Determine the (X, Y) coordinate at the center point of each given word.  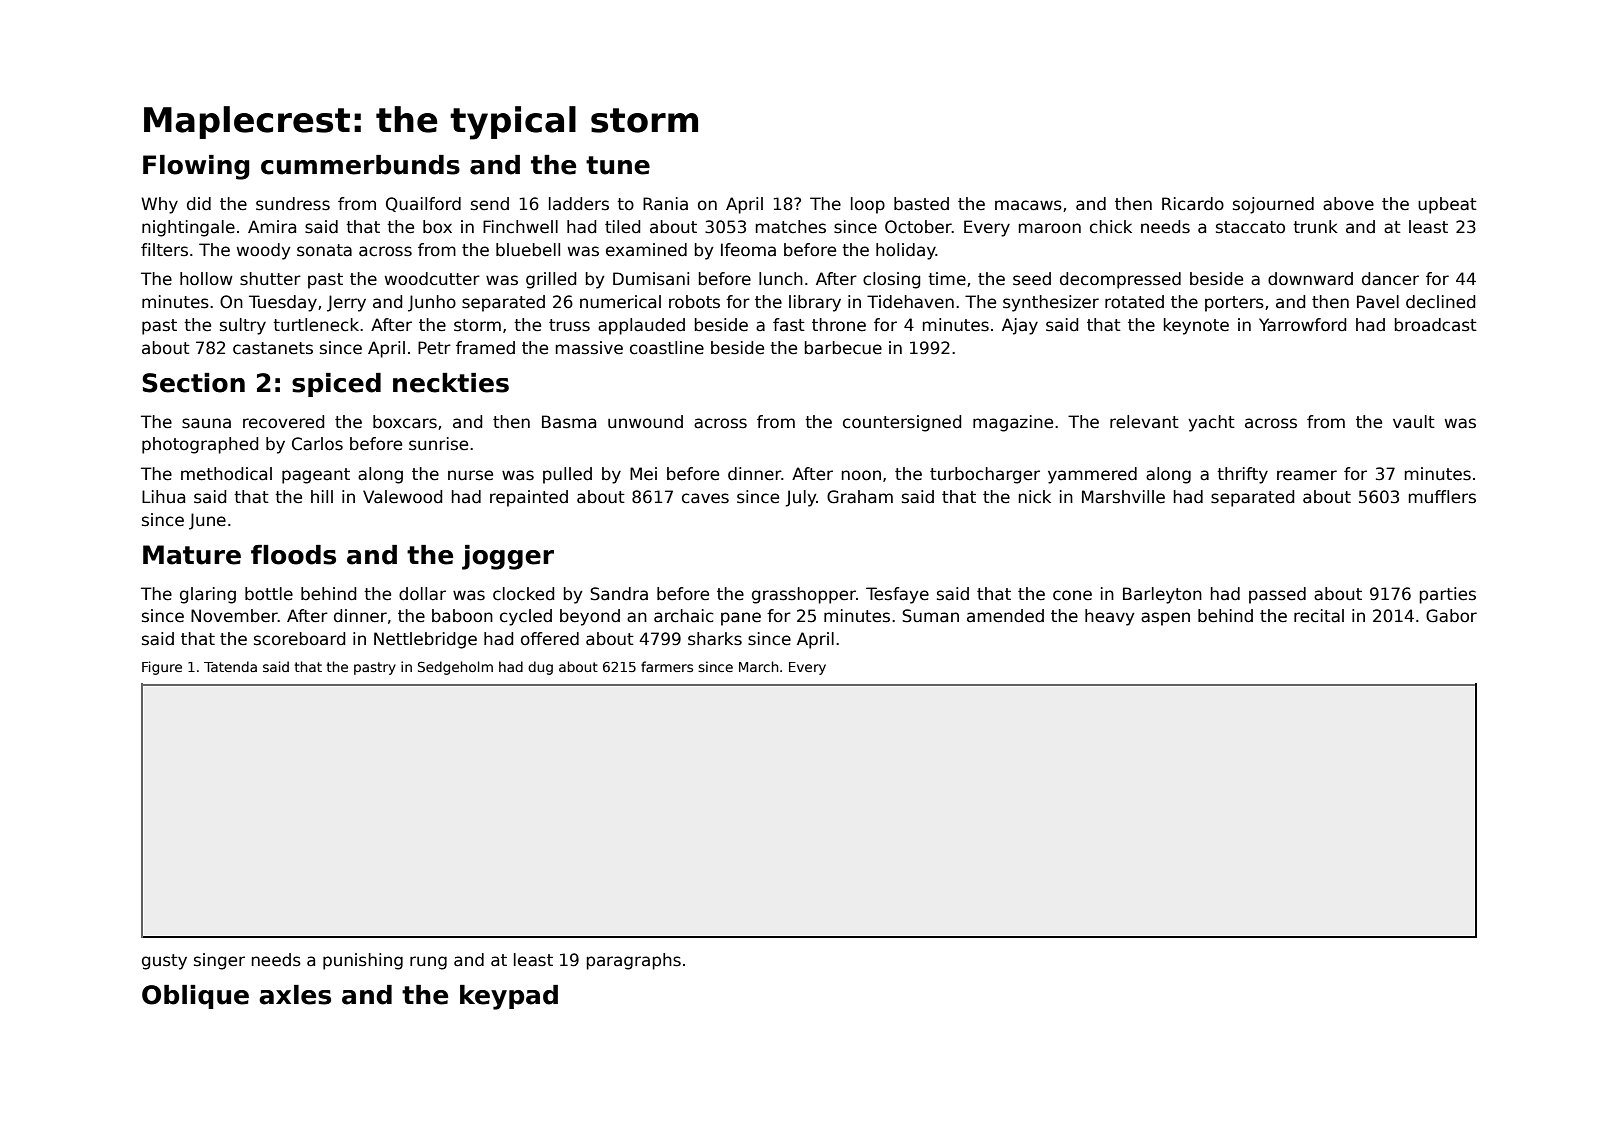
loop (868, 205)
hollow (206, 279)
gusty (164, 962)
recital (1319, 616)
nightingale (188, 228)
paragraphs (634, 961)
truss (569, 325)
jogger (508, 557)
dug (540, 668)
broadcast (1436, 325)
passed (1277, 595)
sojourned (1273, 205)
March (759, 666)
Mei (643, 473)
